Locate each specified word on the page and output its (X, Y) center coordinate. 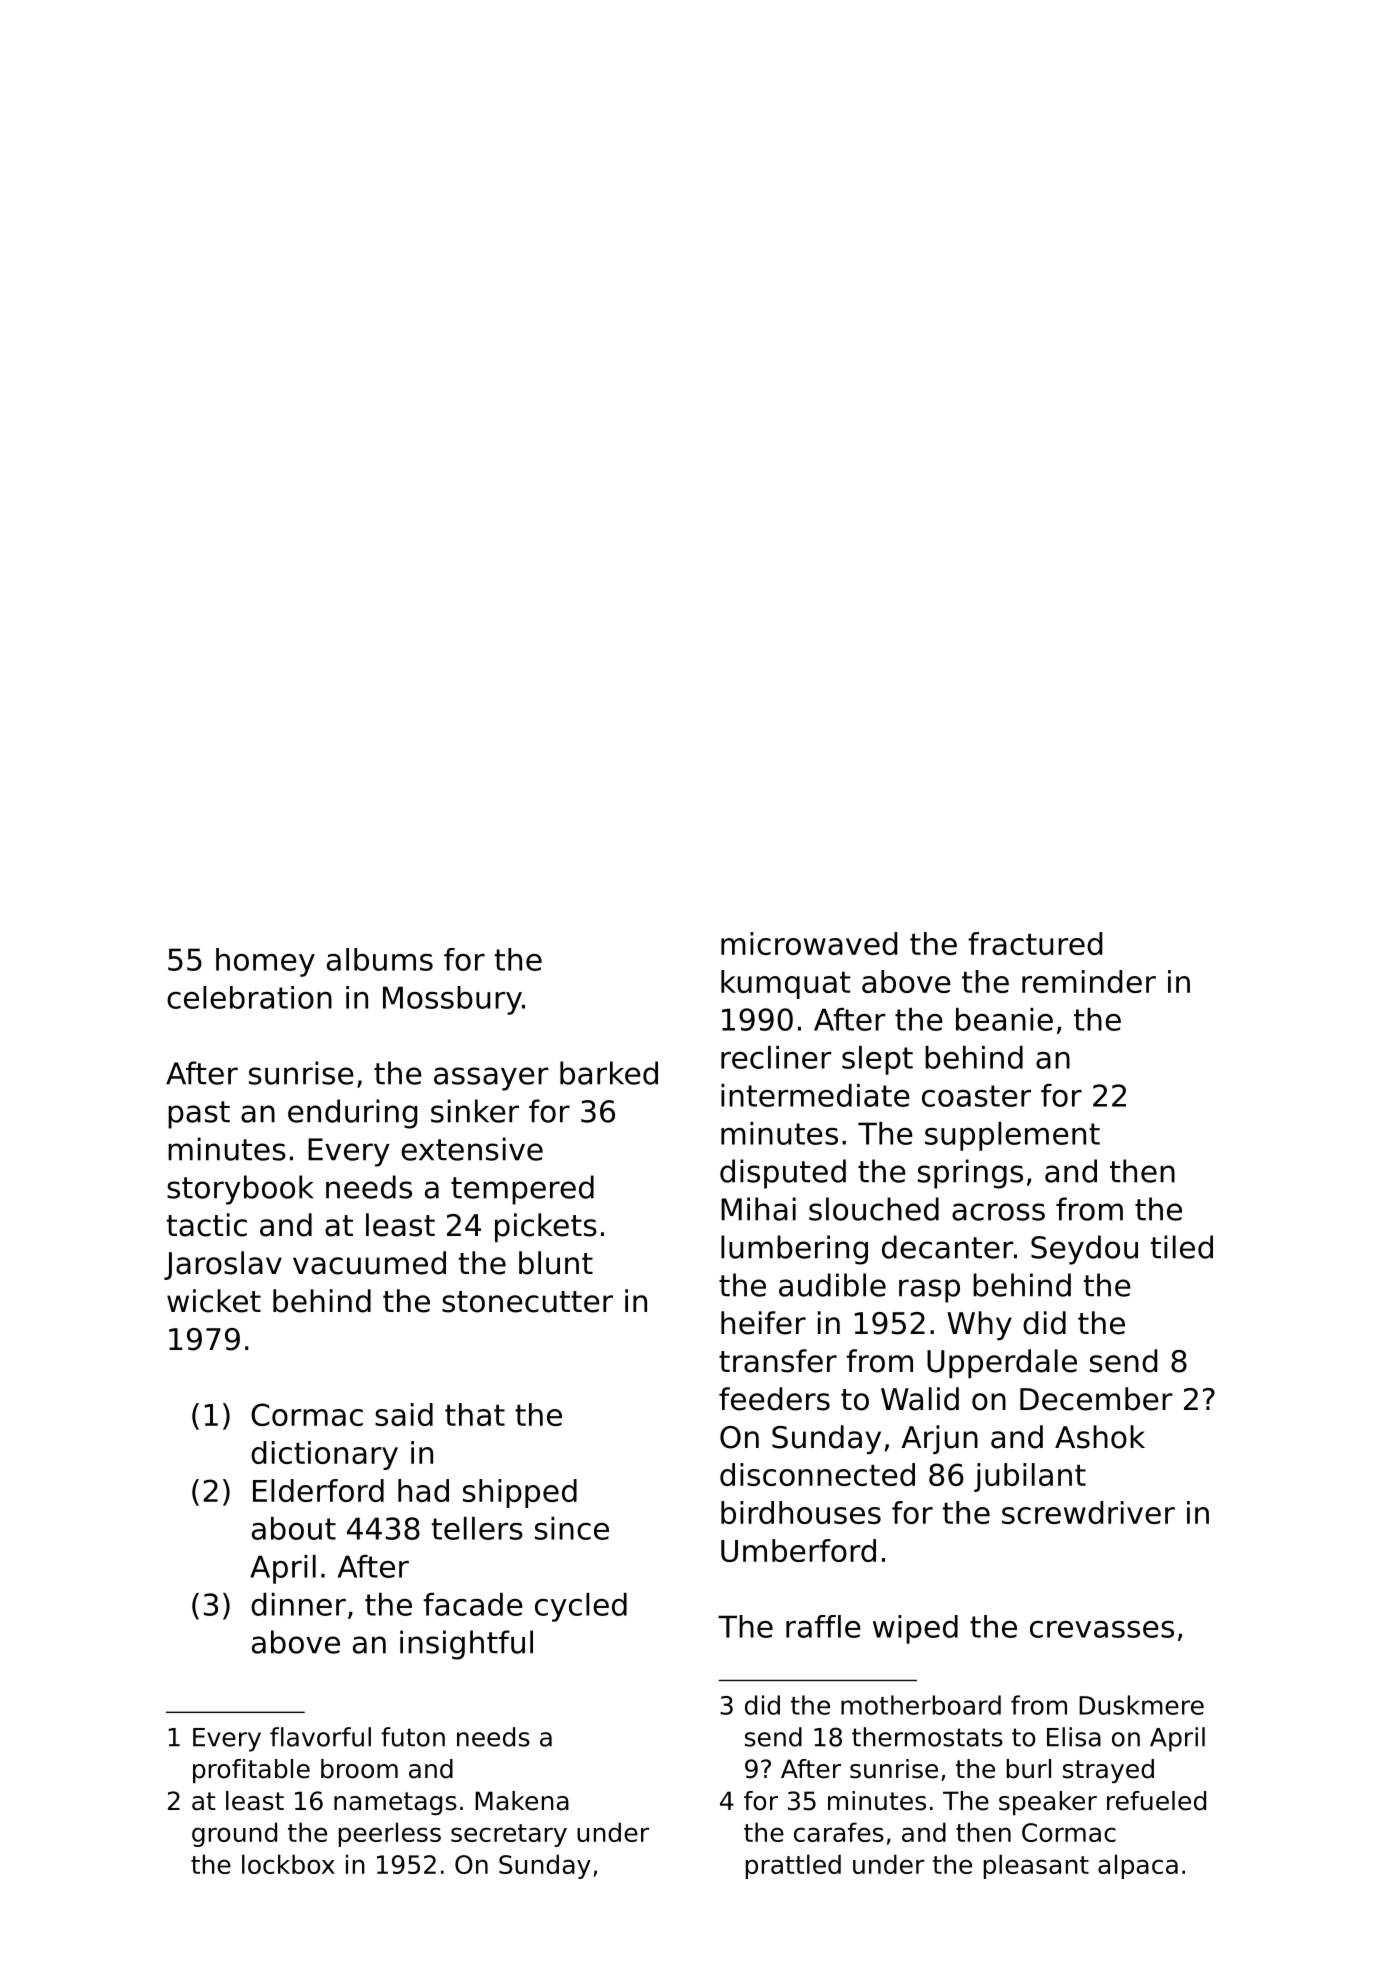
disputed (783, 1174)
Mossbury (452, 1000)
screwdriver (1088, 1512)
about (294, 1528)
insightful (466, 1645)
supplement (1012, 1136)
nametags (395, 1803)
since (572, 1528)
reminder (1089, 981)
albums (380, 959)
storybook (240, 1190)
